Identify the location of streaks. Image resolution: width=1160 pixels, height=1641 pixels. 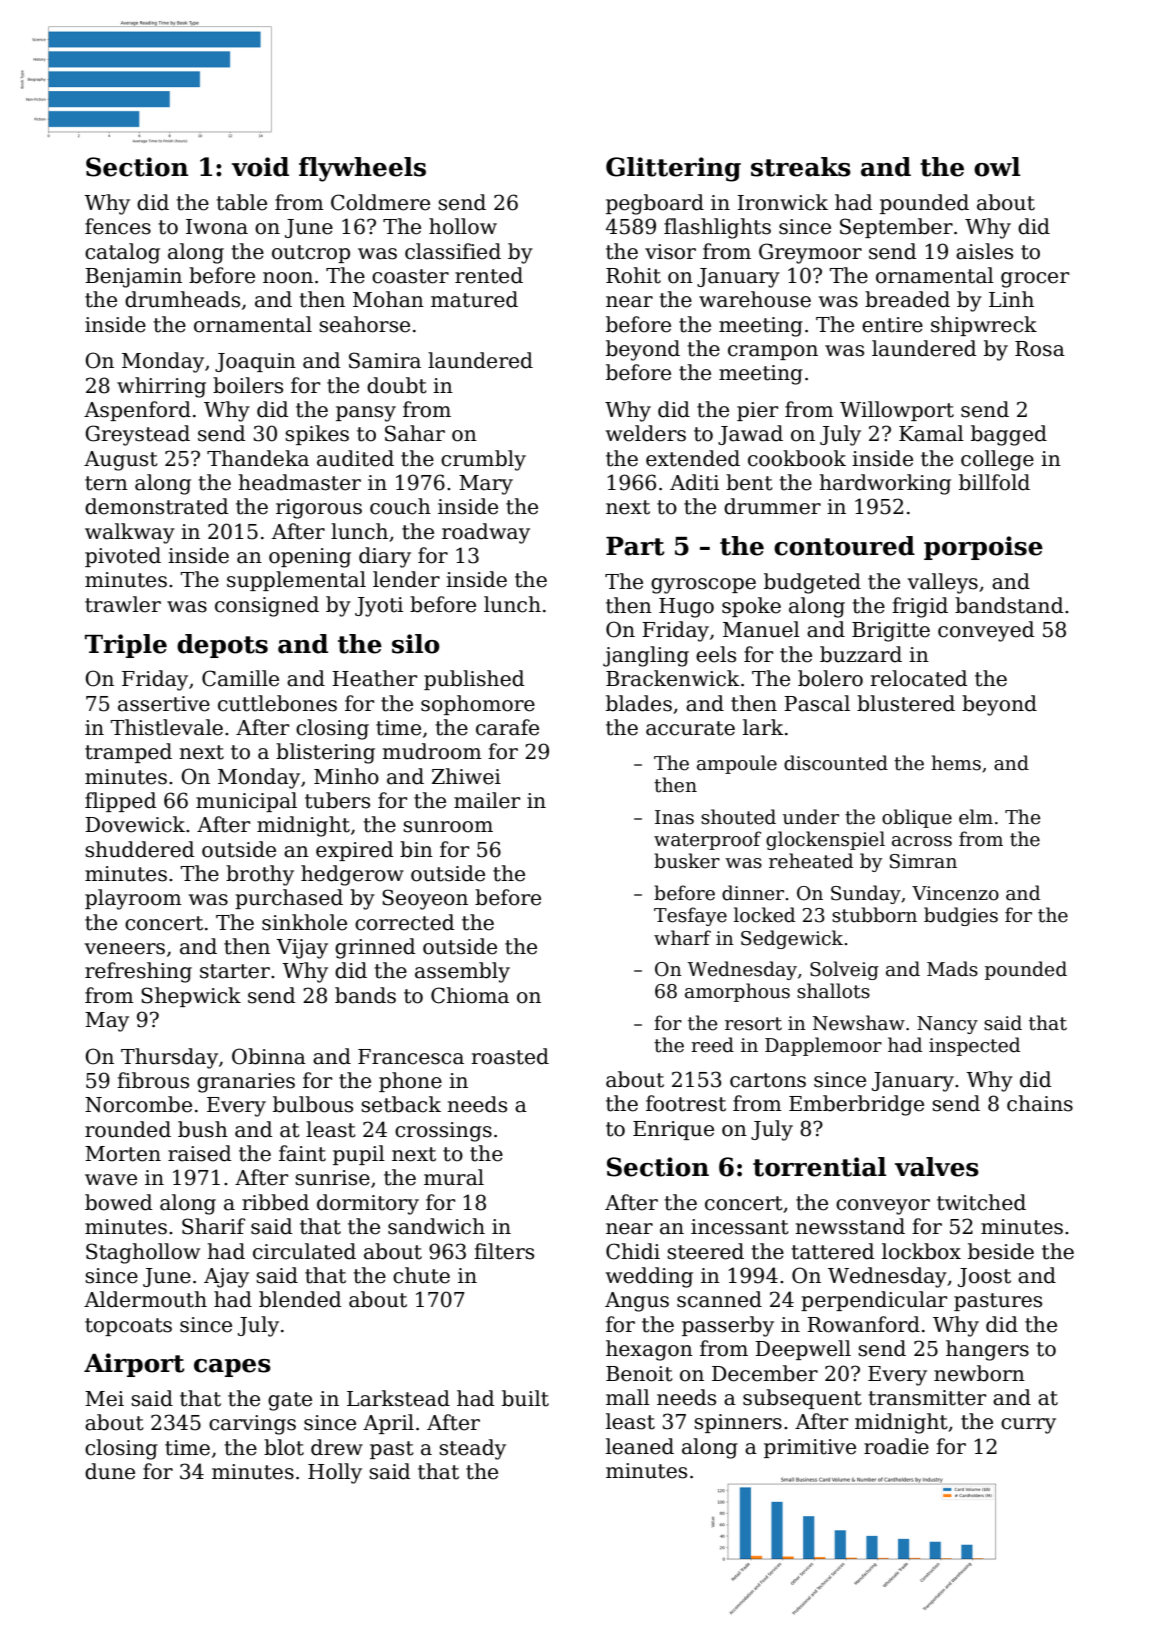
(801, 167).
